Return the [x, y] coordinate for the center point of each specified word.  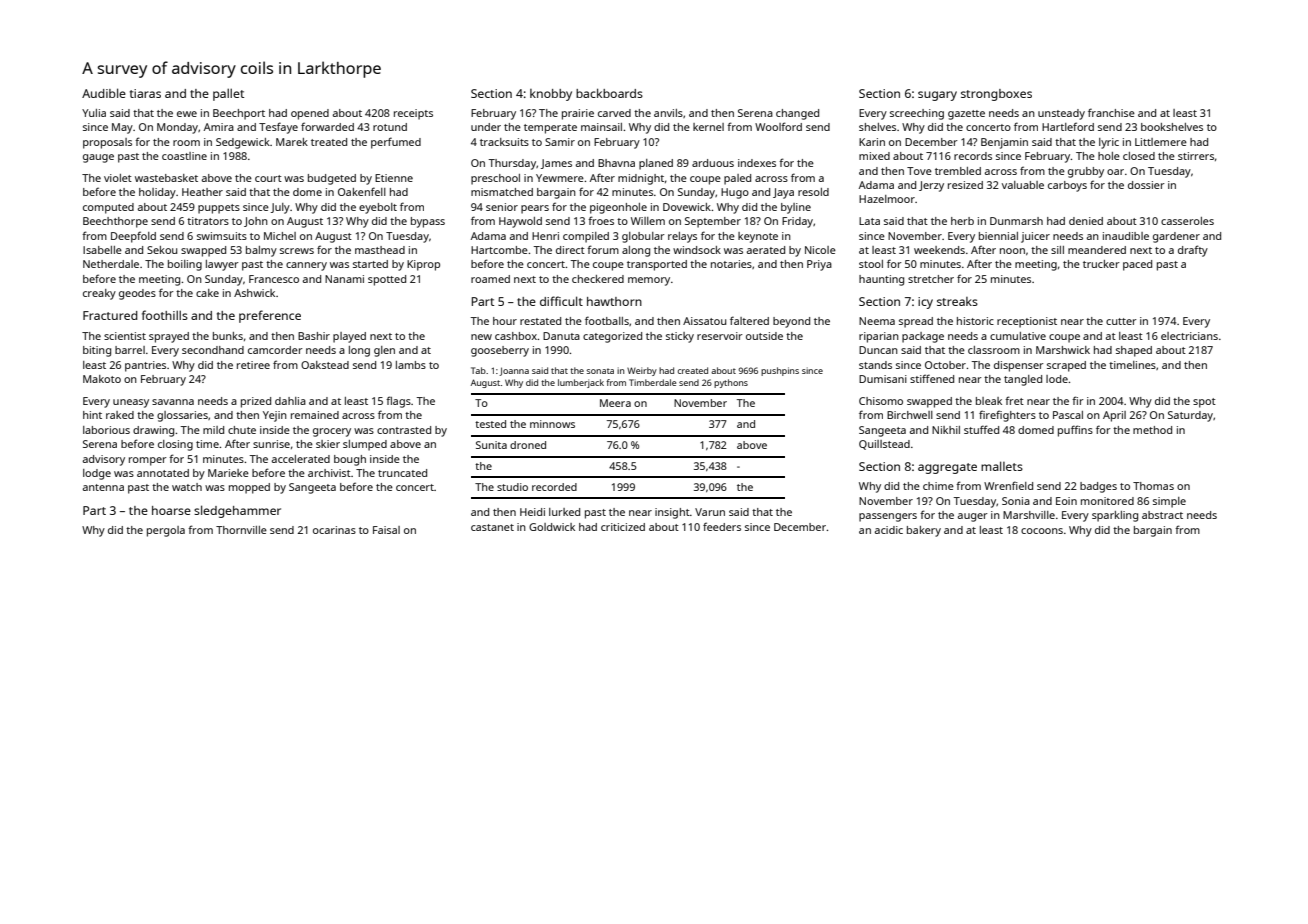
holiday [157, 193]
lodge [97, 474]
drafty [1193, 251]
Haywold [520, 222]
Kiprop [423, 265]
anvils [668, 113]
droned [528, 445]
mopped [249, 488]
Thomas [1153, 486]
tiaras [145, 93]
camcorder [275, 350]
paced [1137, 265]
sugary [937, 96]
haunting [881, 280]
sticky [680, 337]
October [945, 365]
